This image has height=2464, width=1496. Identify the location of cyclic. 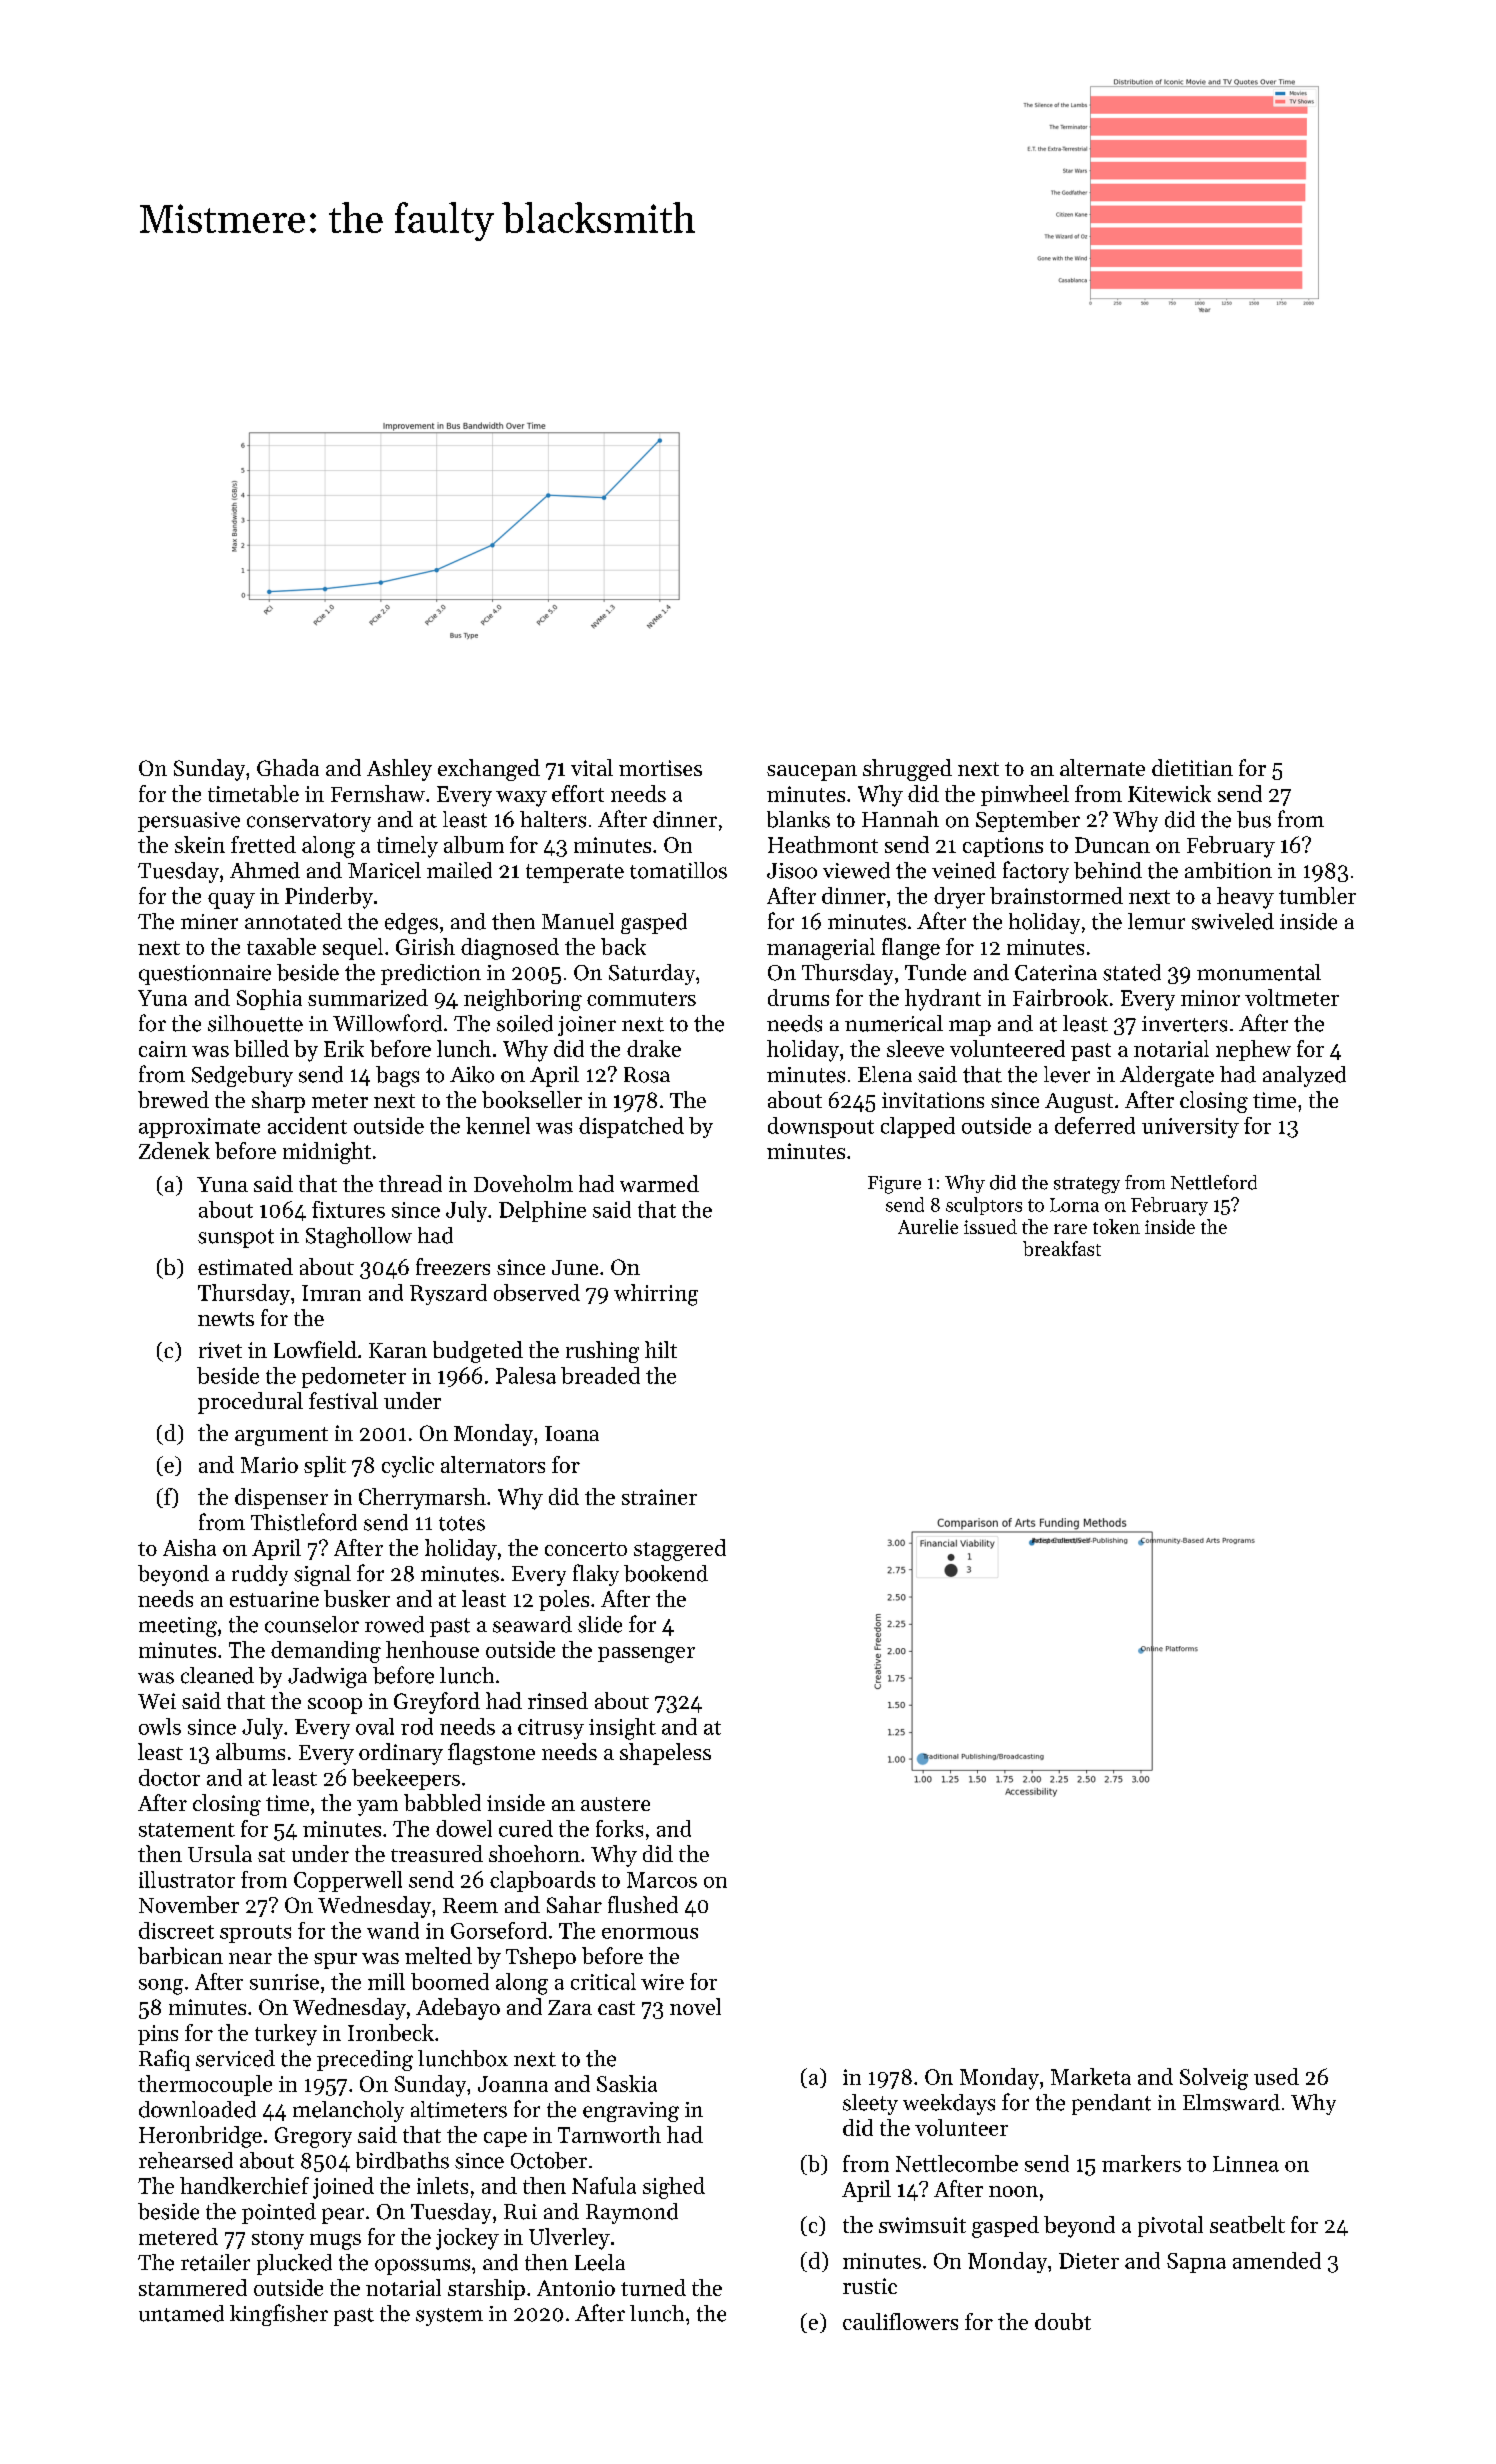
(408, 1467).
